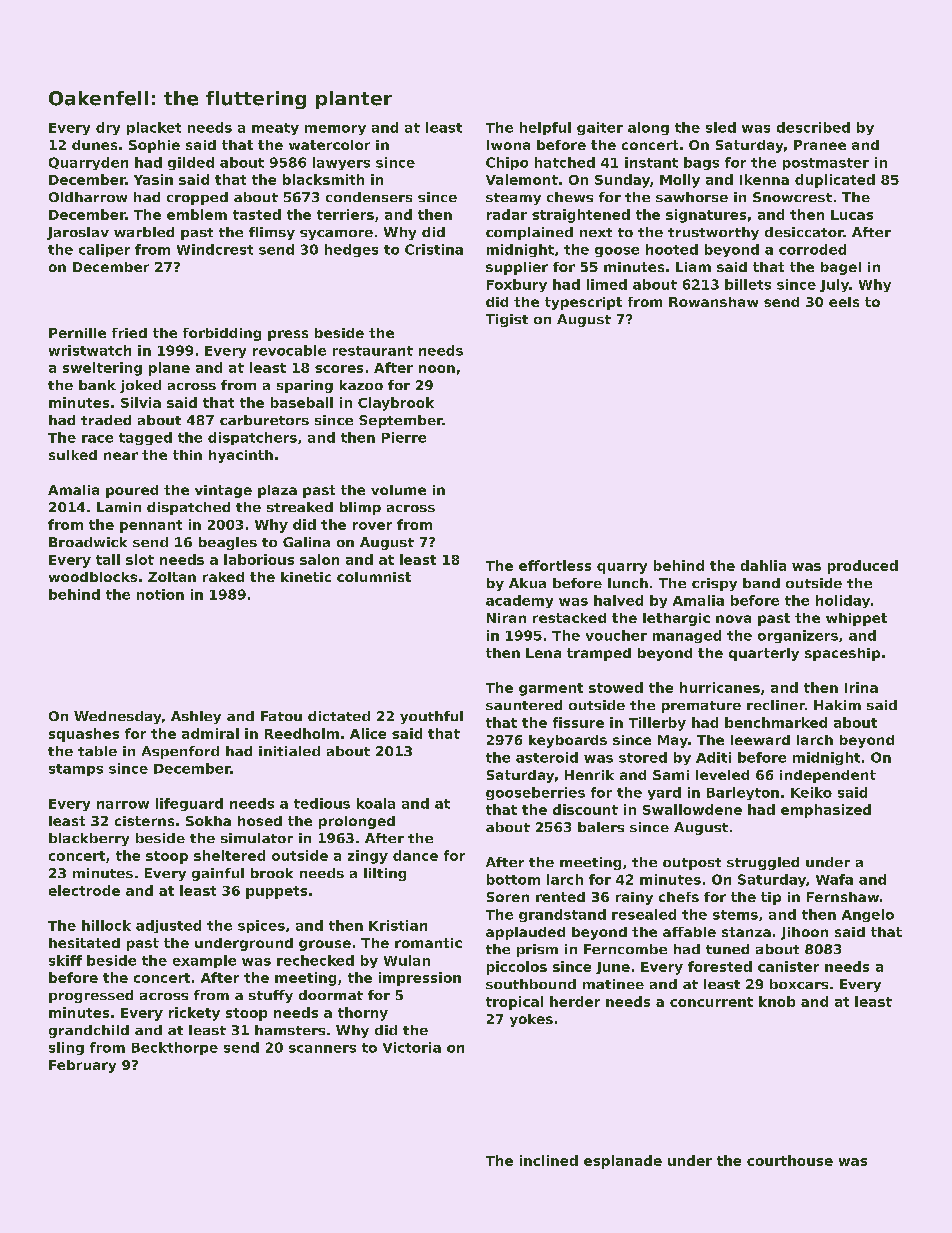  I want to click on gaiter, so click(600, 128).
